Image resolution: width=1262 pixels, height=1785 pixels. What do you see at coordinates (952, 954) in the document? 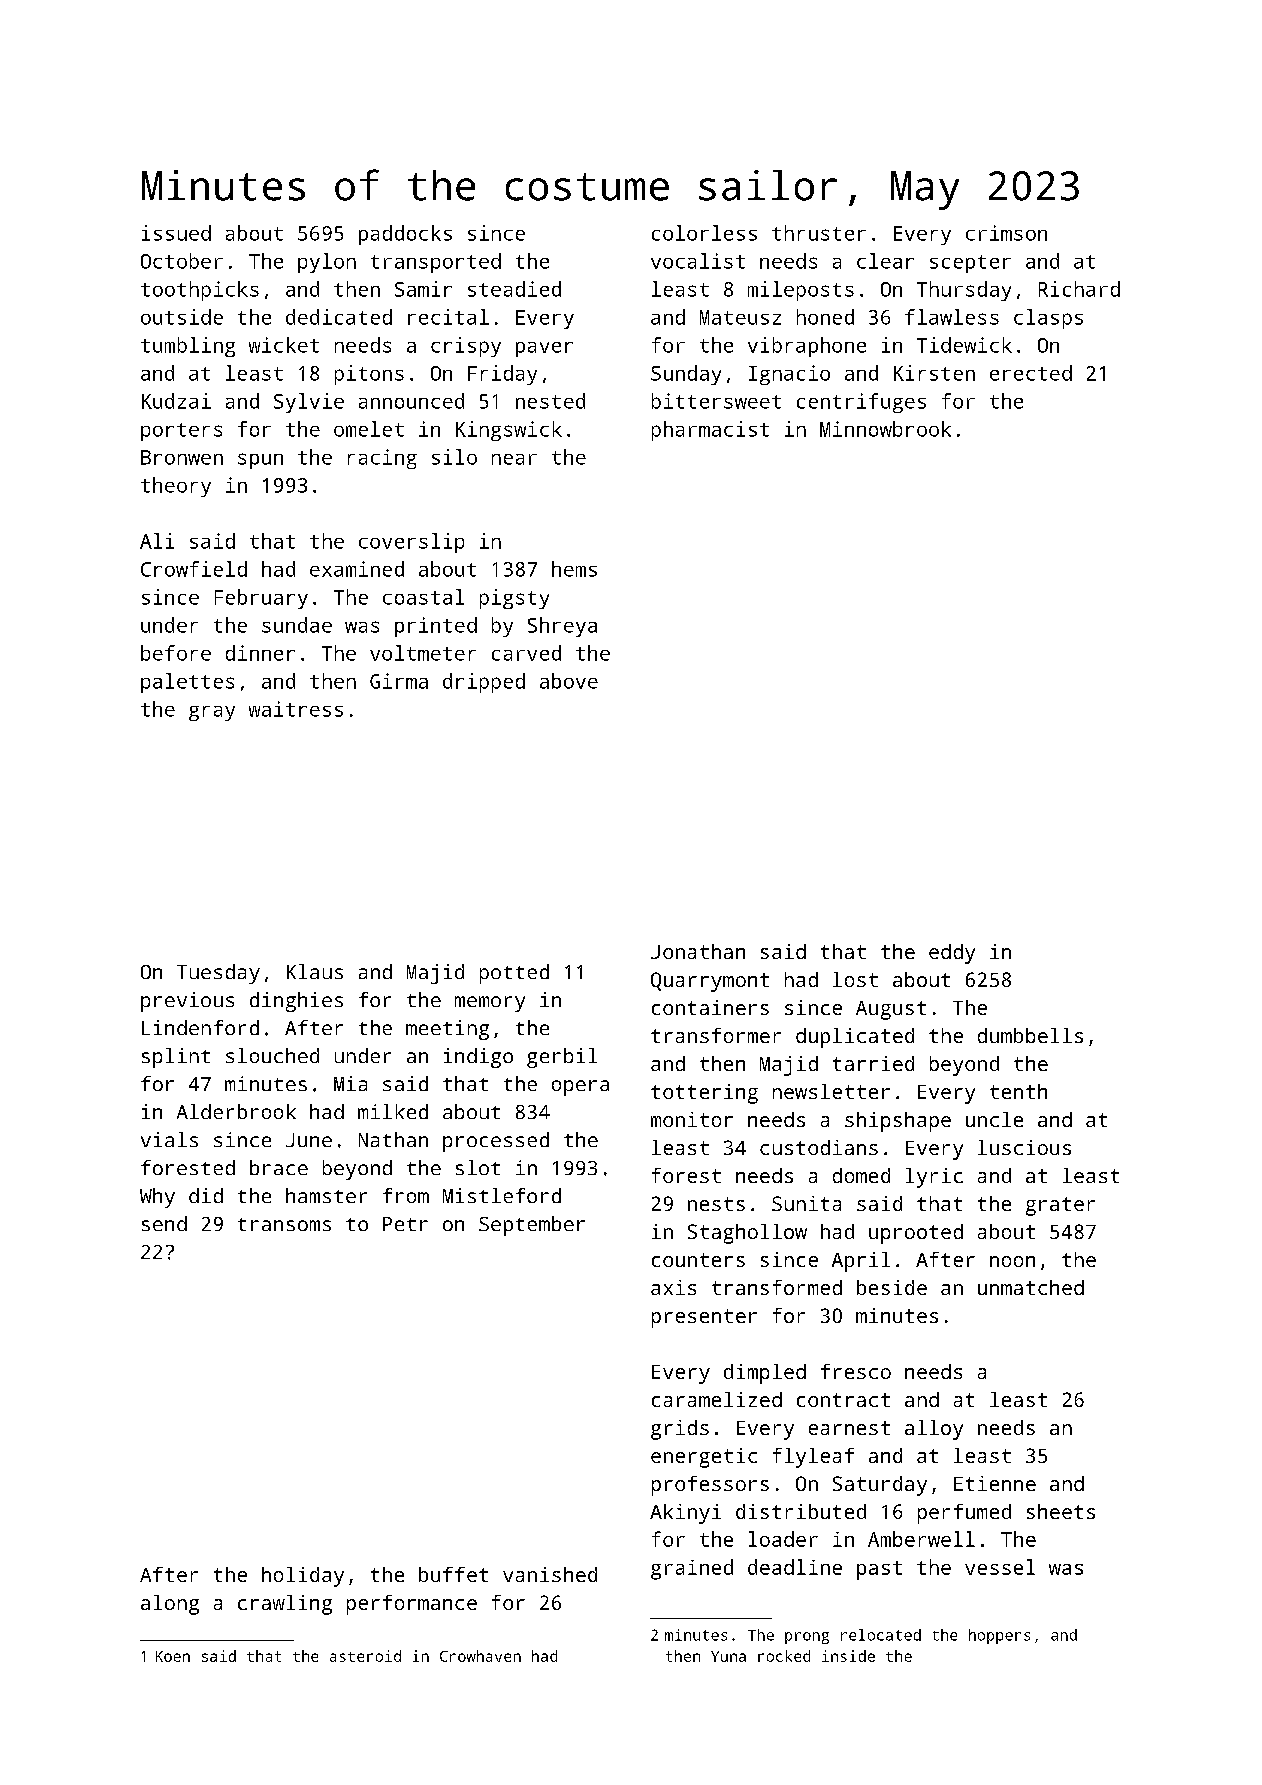
I see `eddy` at bounding box center [952, 954].
